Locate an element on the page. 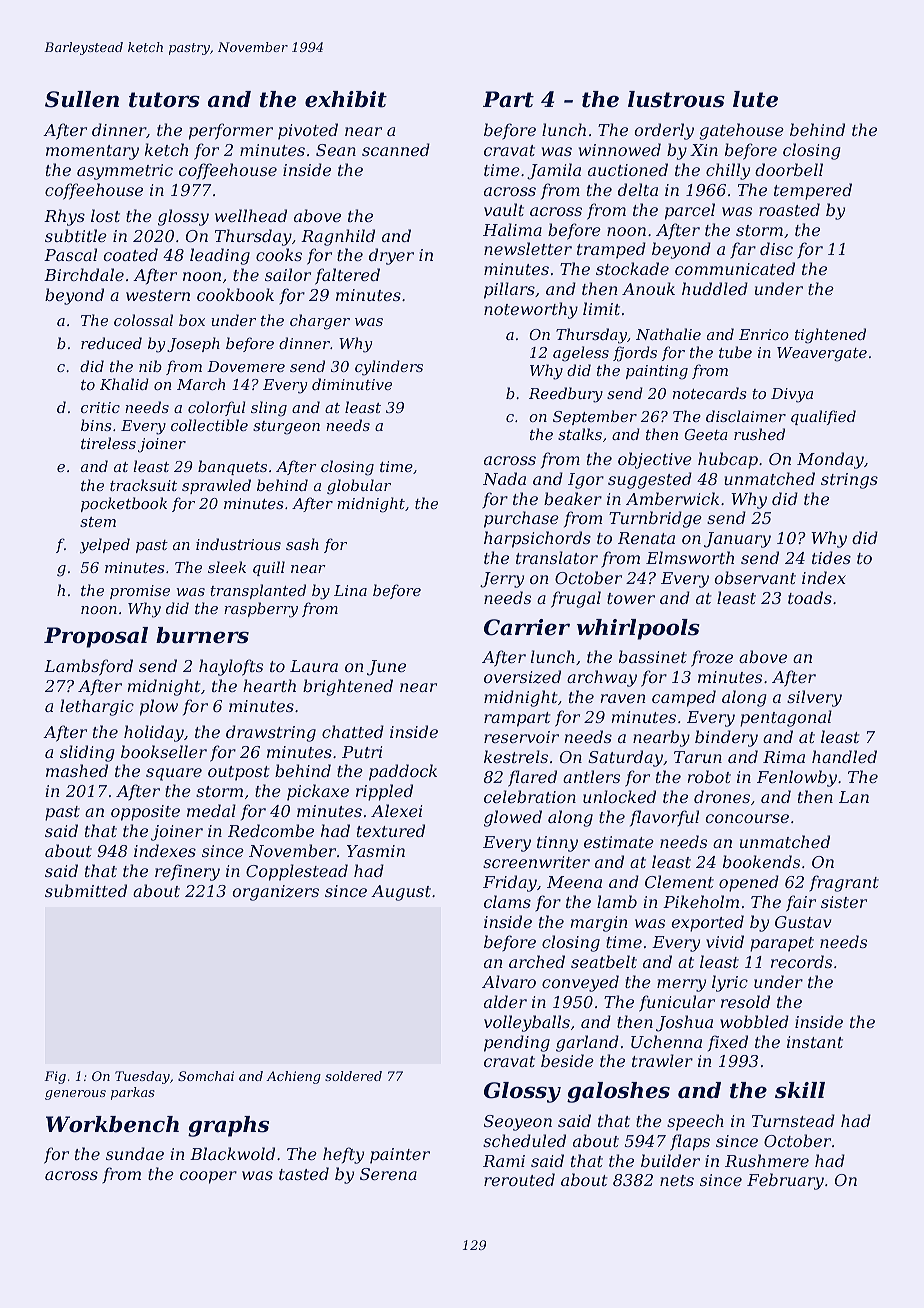  opposite is located at coordinates (145, 813).
